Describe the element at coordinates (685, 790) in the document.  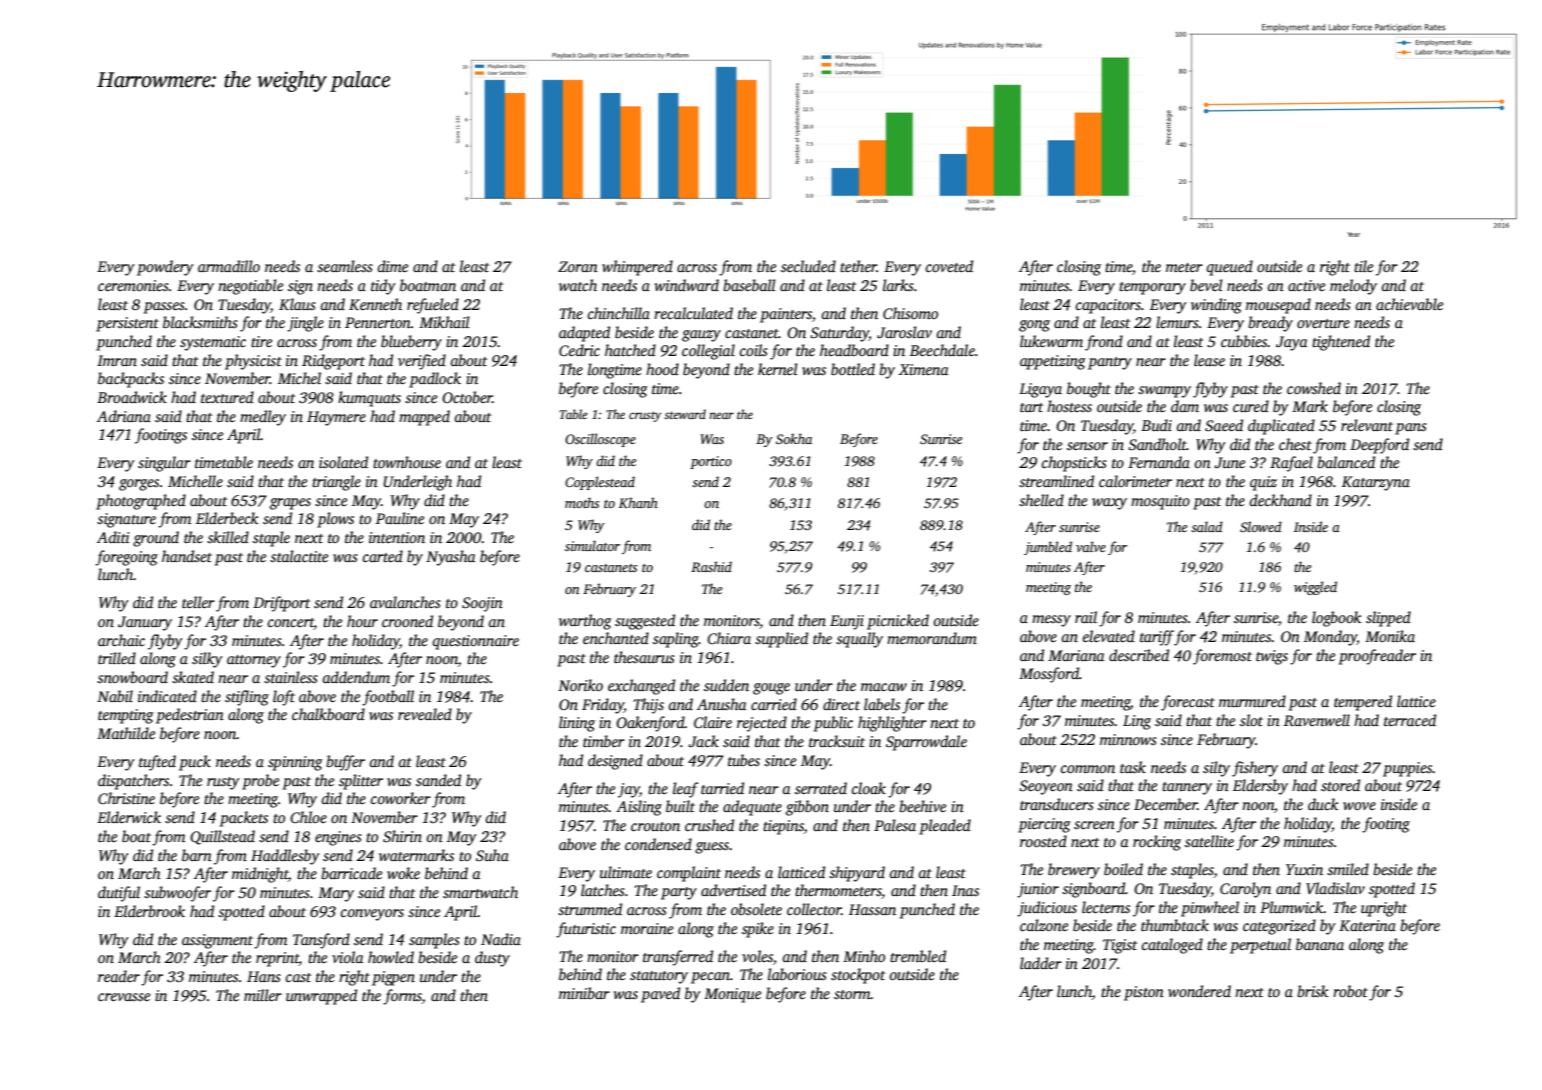
I see `leaf` at that location.
